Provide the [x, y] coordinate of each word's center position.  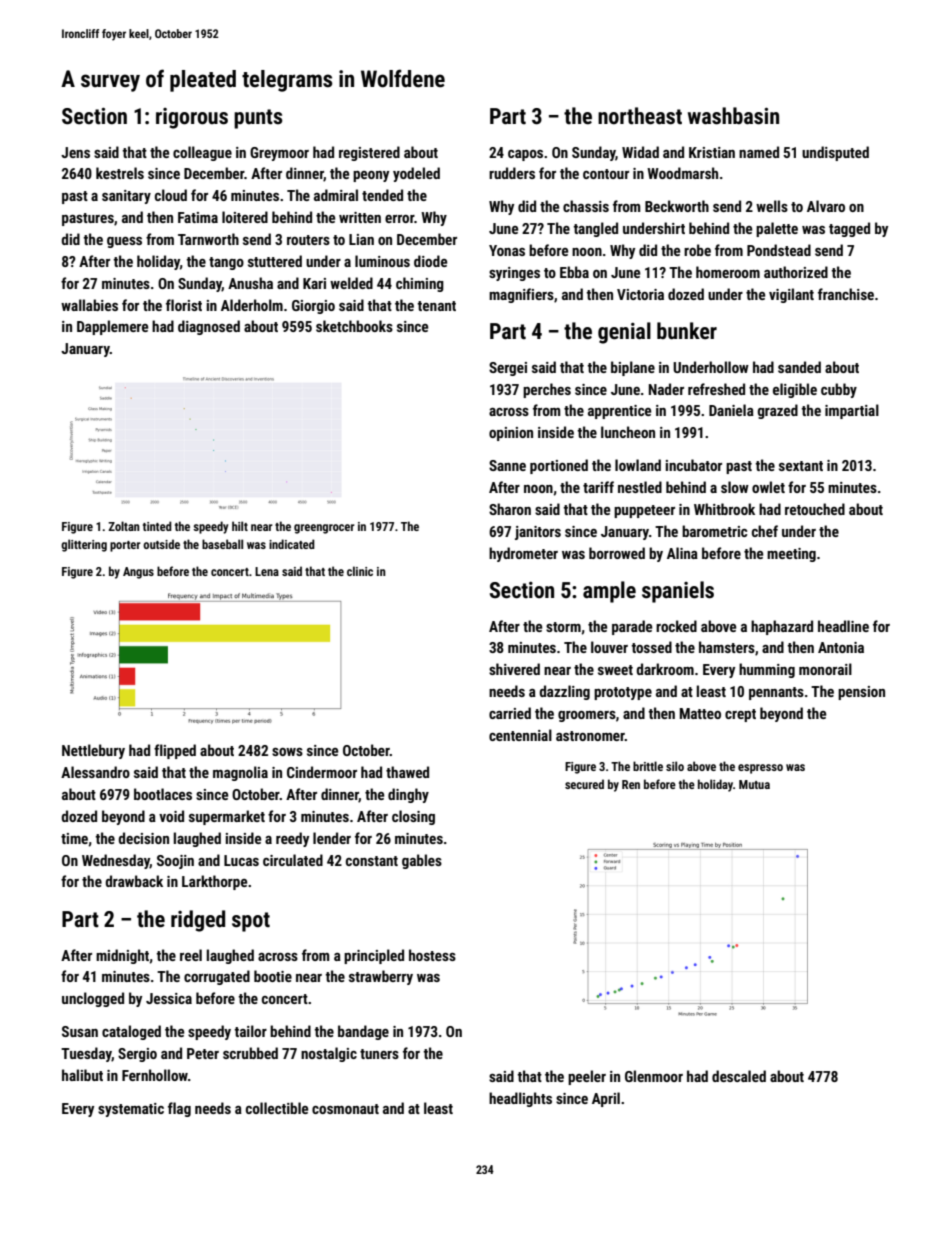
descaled [739, 1076]
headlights [520, 1099]
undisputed [835, 153]
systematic [131, 1110]
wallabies [89, 305]
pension [861, 693]
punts [258, 119]
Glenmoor [654, 1076]
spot [251, 922]
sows [287, 752]
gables [422, 861]
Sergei [508, 369]
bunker [687, 331]
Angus [138, 573]
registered [369, 153]
